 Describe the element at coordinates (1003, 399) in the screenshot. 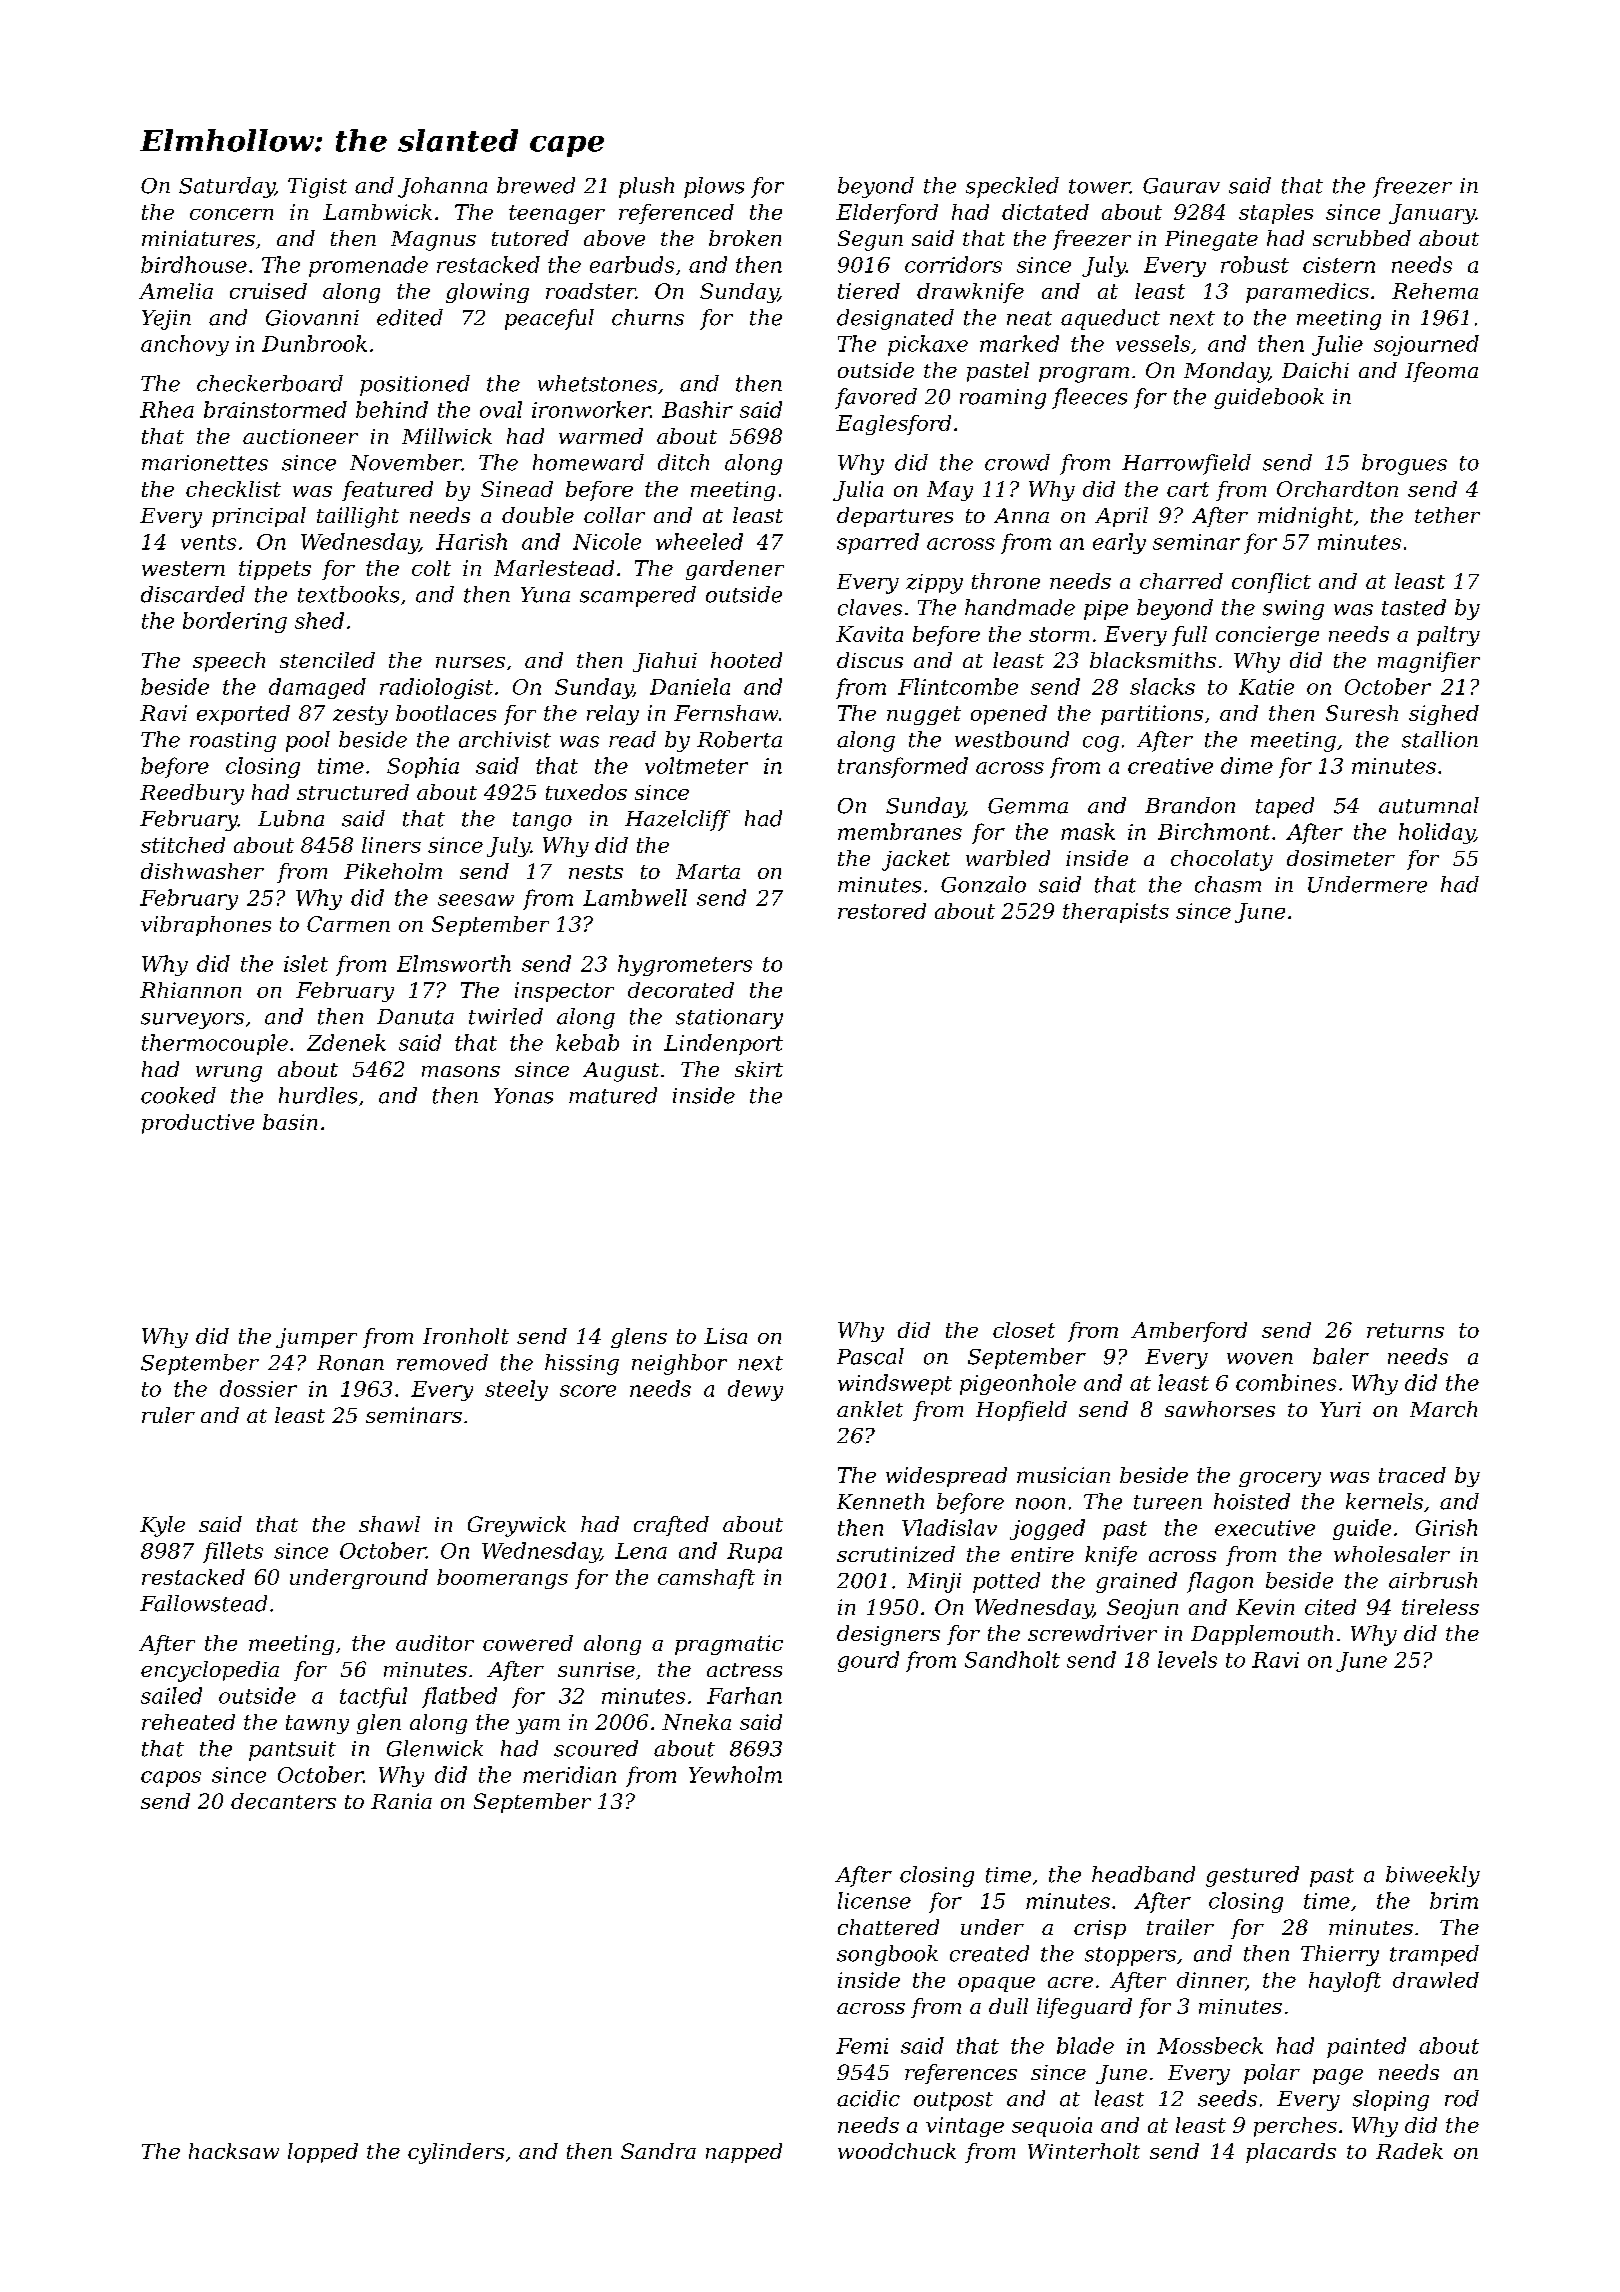

I see `roaming` at that location.
